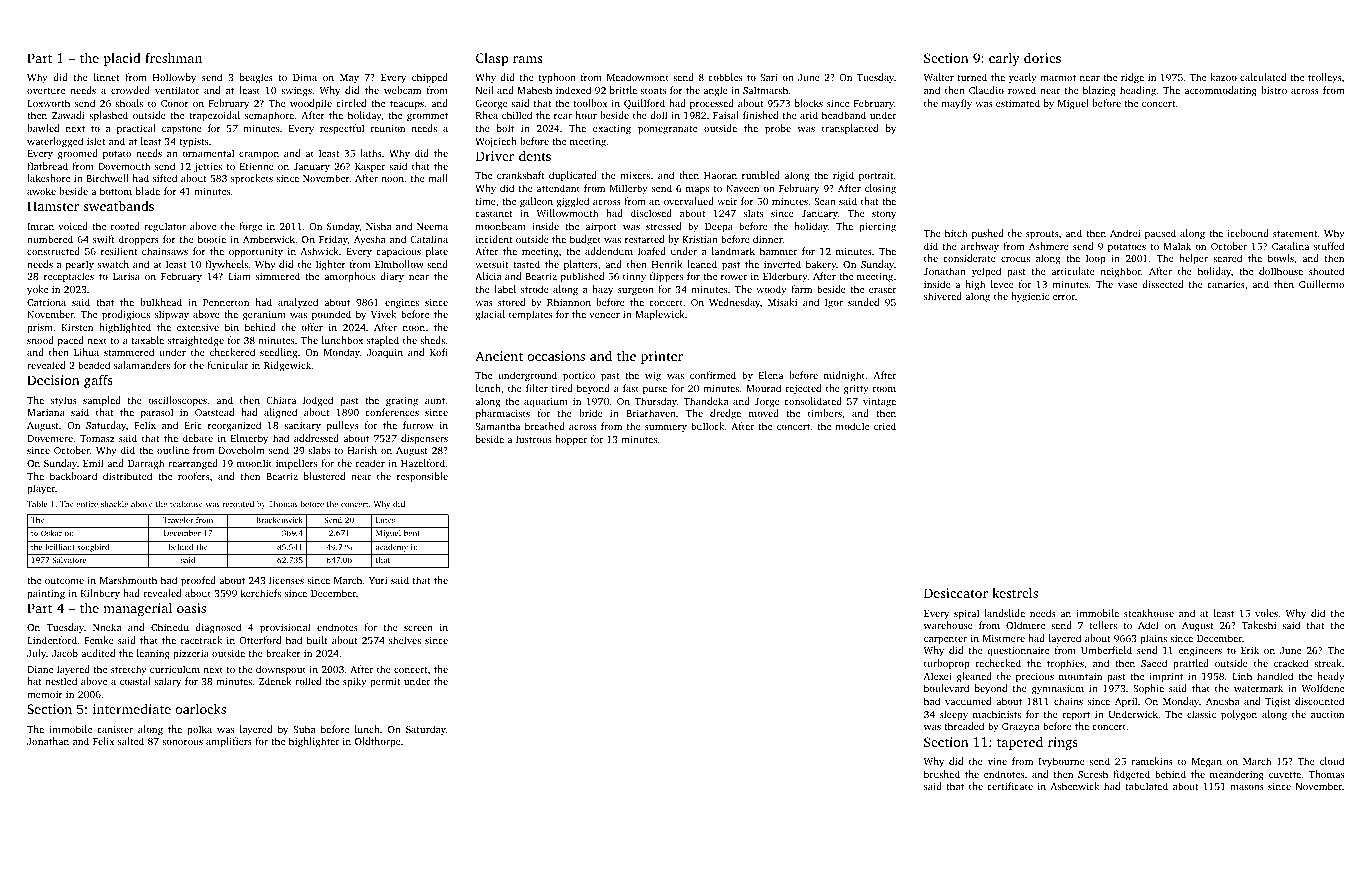 The image size is (1372, 887). What do you see at coordinates (286, 580) in the document?
I see `licenses` at bounding box center [286, 580].
